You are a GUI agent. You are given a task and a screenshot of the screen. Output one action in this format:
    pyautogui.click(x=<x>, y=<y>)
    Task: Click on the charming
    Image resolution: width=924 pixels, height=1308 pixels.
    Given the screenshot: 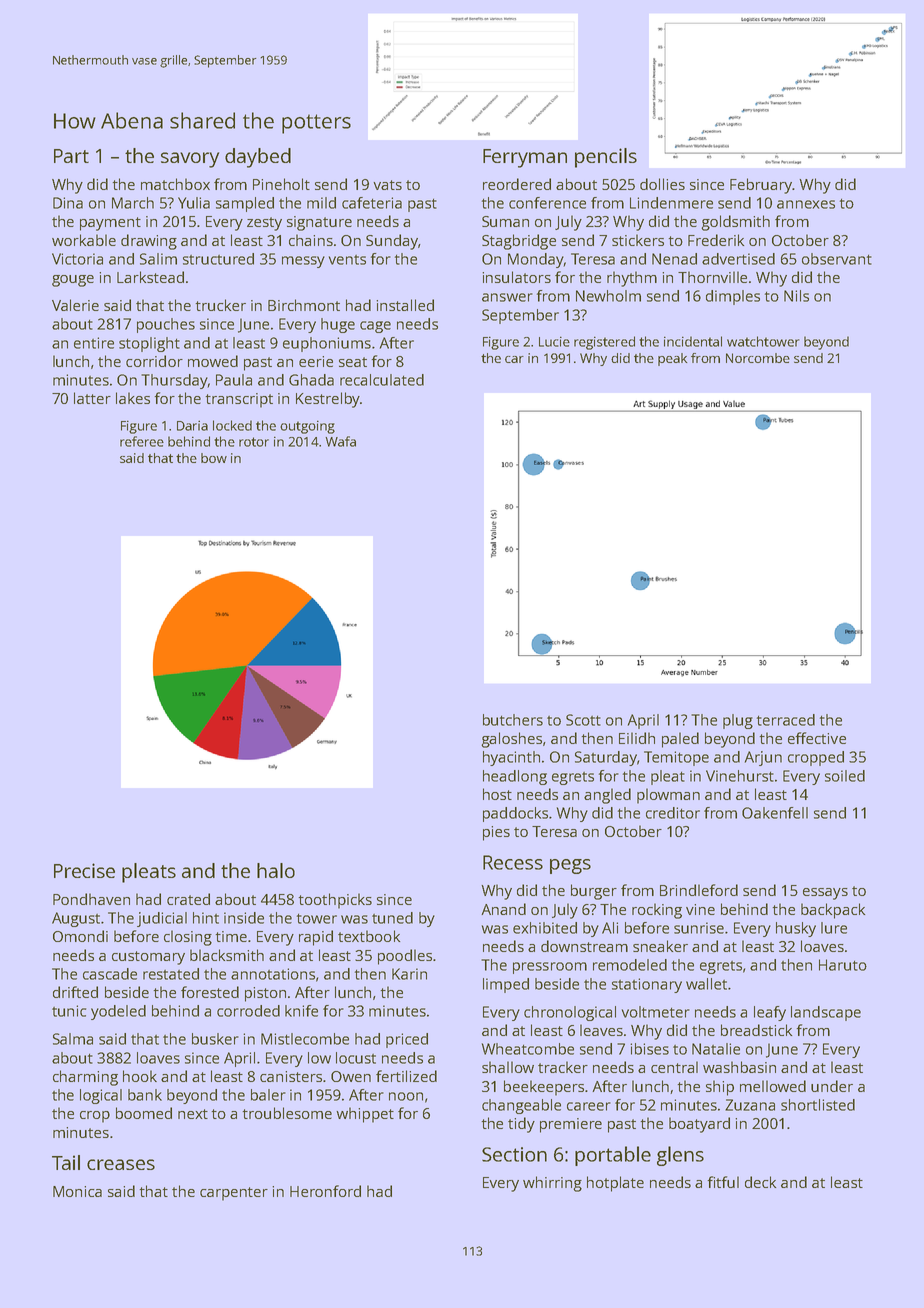 What is the action you would take?
    pyautogui.click(x=85, y=1078)
